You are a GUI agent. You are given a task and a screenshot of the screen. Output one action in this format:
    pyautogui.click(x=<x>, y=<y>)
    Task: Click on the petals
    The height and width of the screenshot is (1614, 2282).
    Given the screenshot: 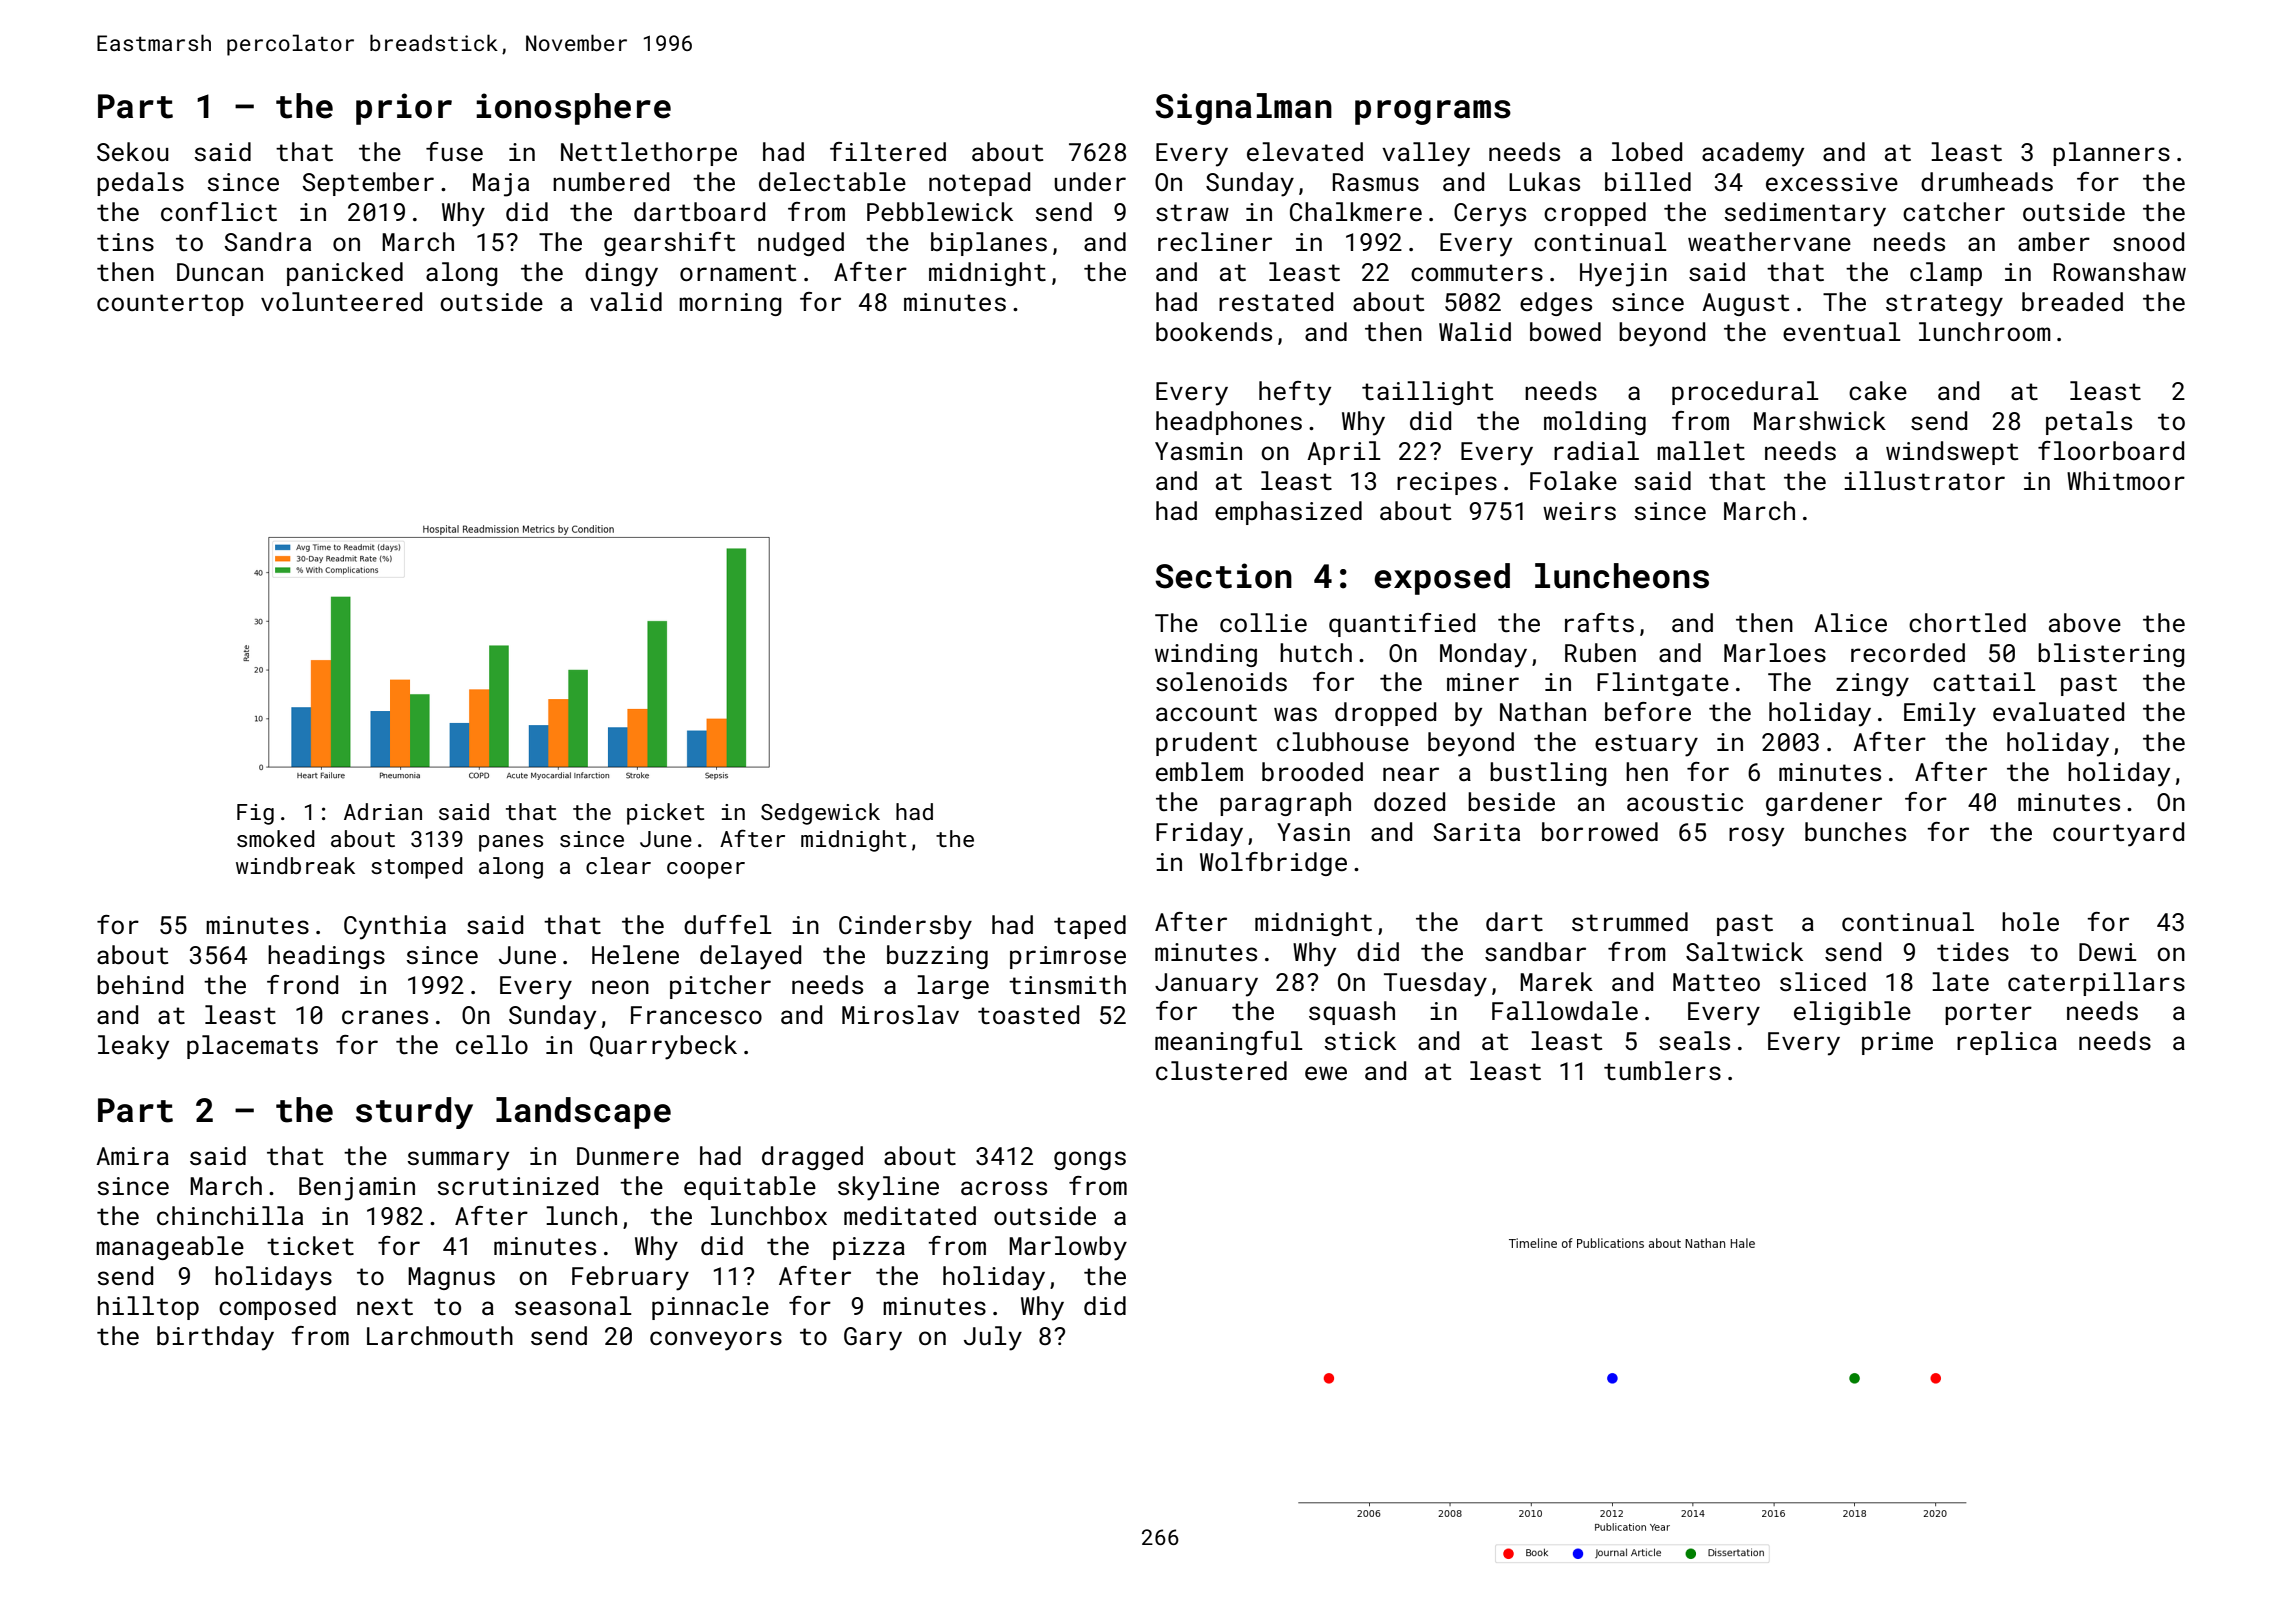 What is the action you would take?
    pyautogui.click(x=2089, y=423)
